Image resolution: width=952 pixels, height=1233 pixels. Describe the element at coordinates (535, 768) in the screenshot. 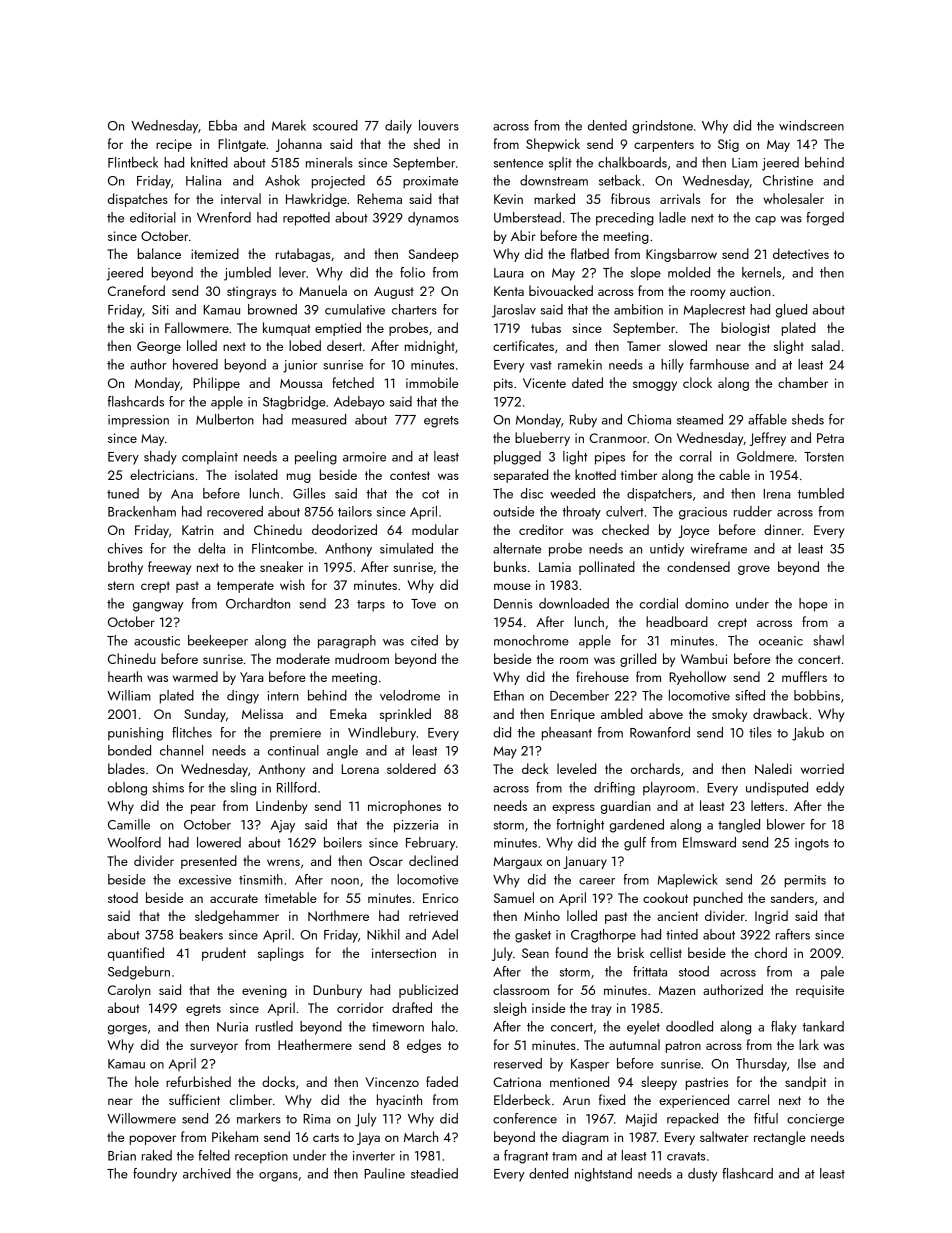

I see `deck` at that location.
